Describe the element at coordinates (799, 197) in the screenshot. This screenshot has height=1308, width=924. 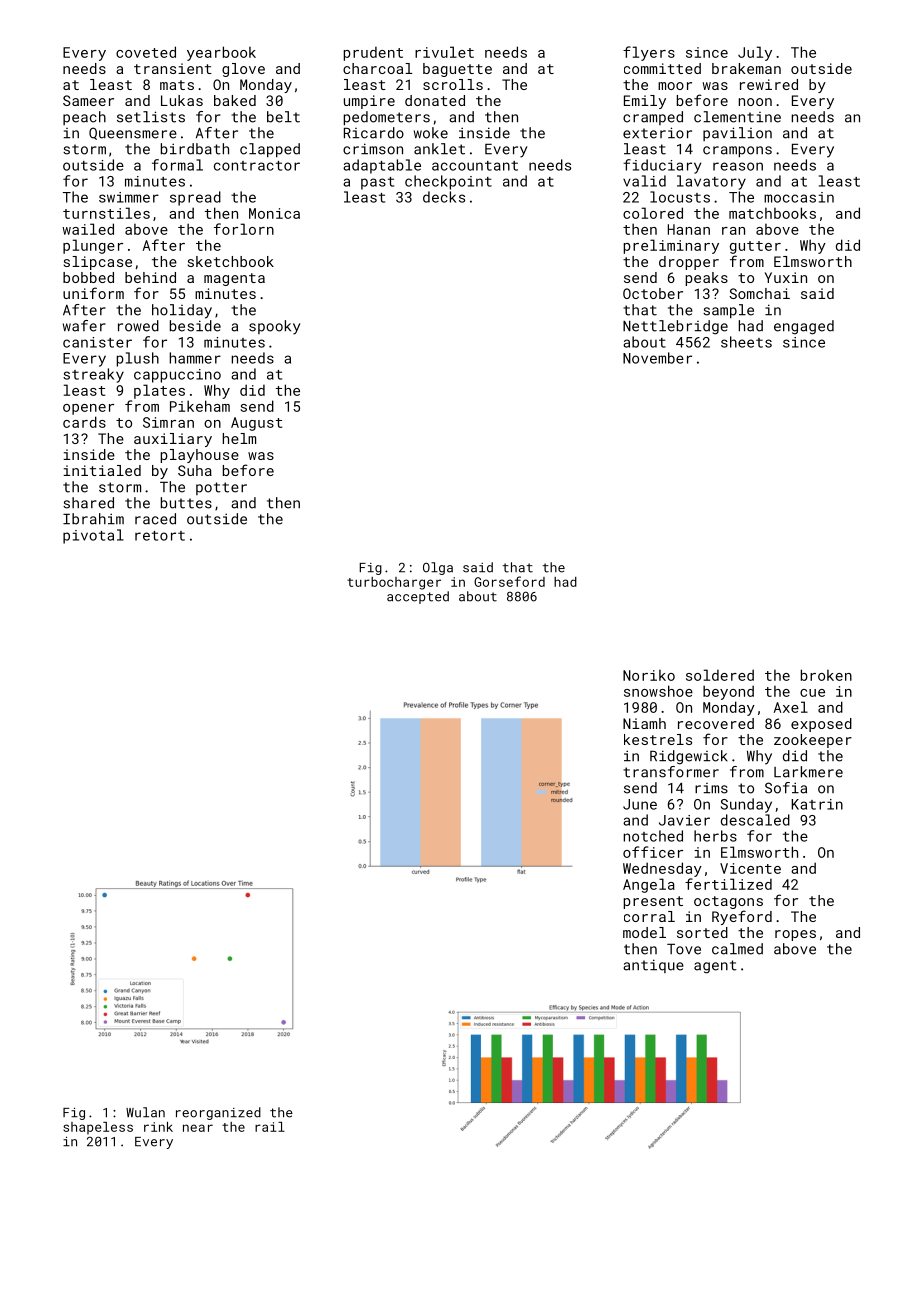
I see `moccasin` at that location.
